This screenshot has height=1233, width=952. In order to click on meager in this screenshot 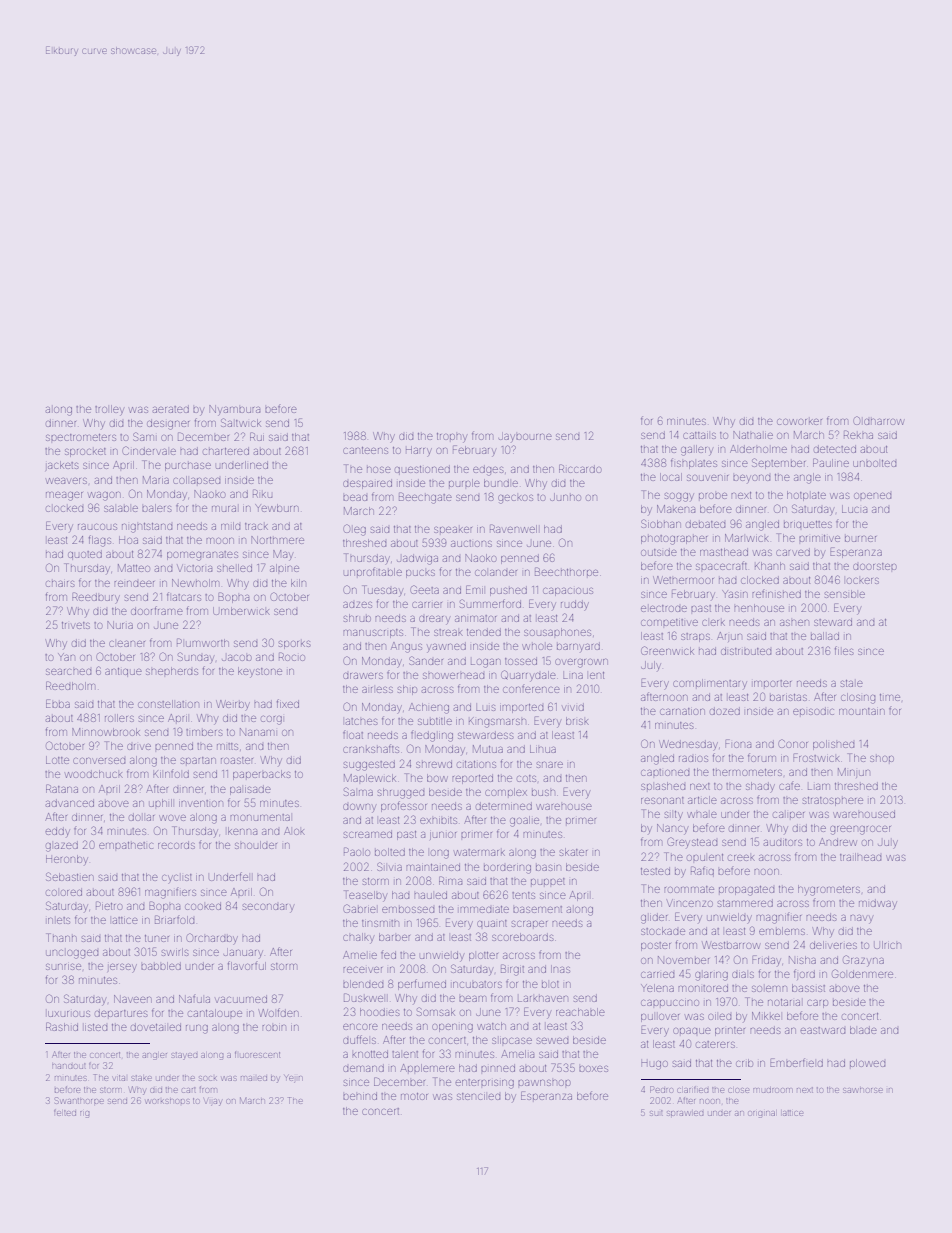, I will do `click(64, 496)`.
